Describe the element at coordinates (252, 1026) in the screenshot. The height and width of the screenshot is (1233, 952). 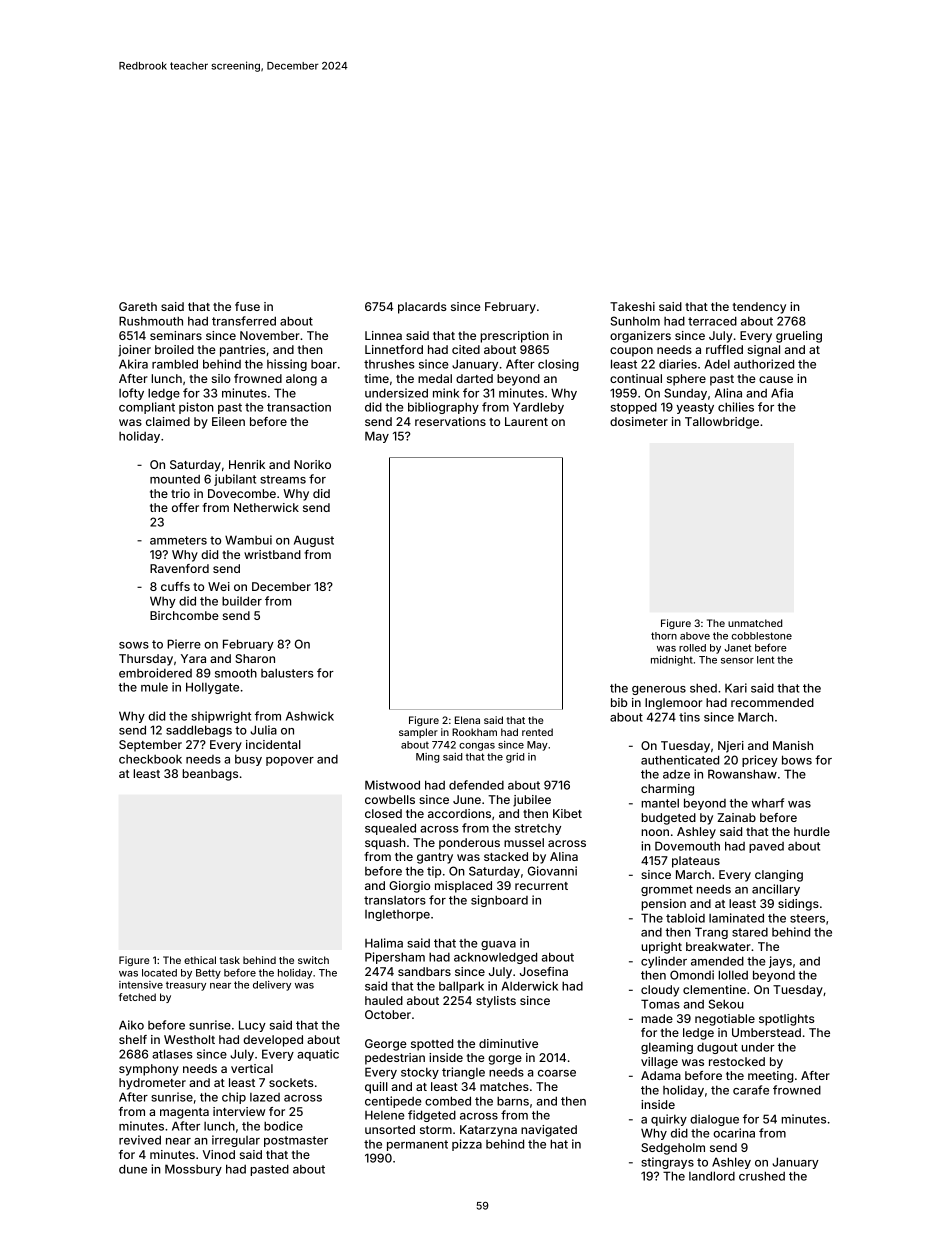
I see `Lucy` at that location.
